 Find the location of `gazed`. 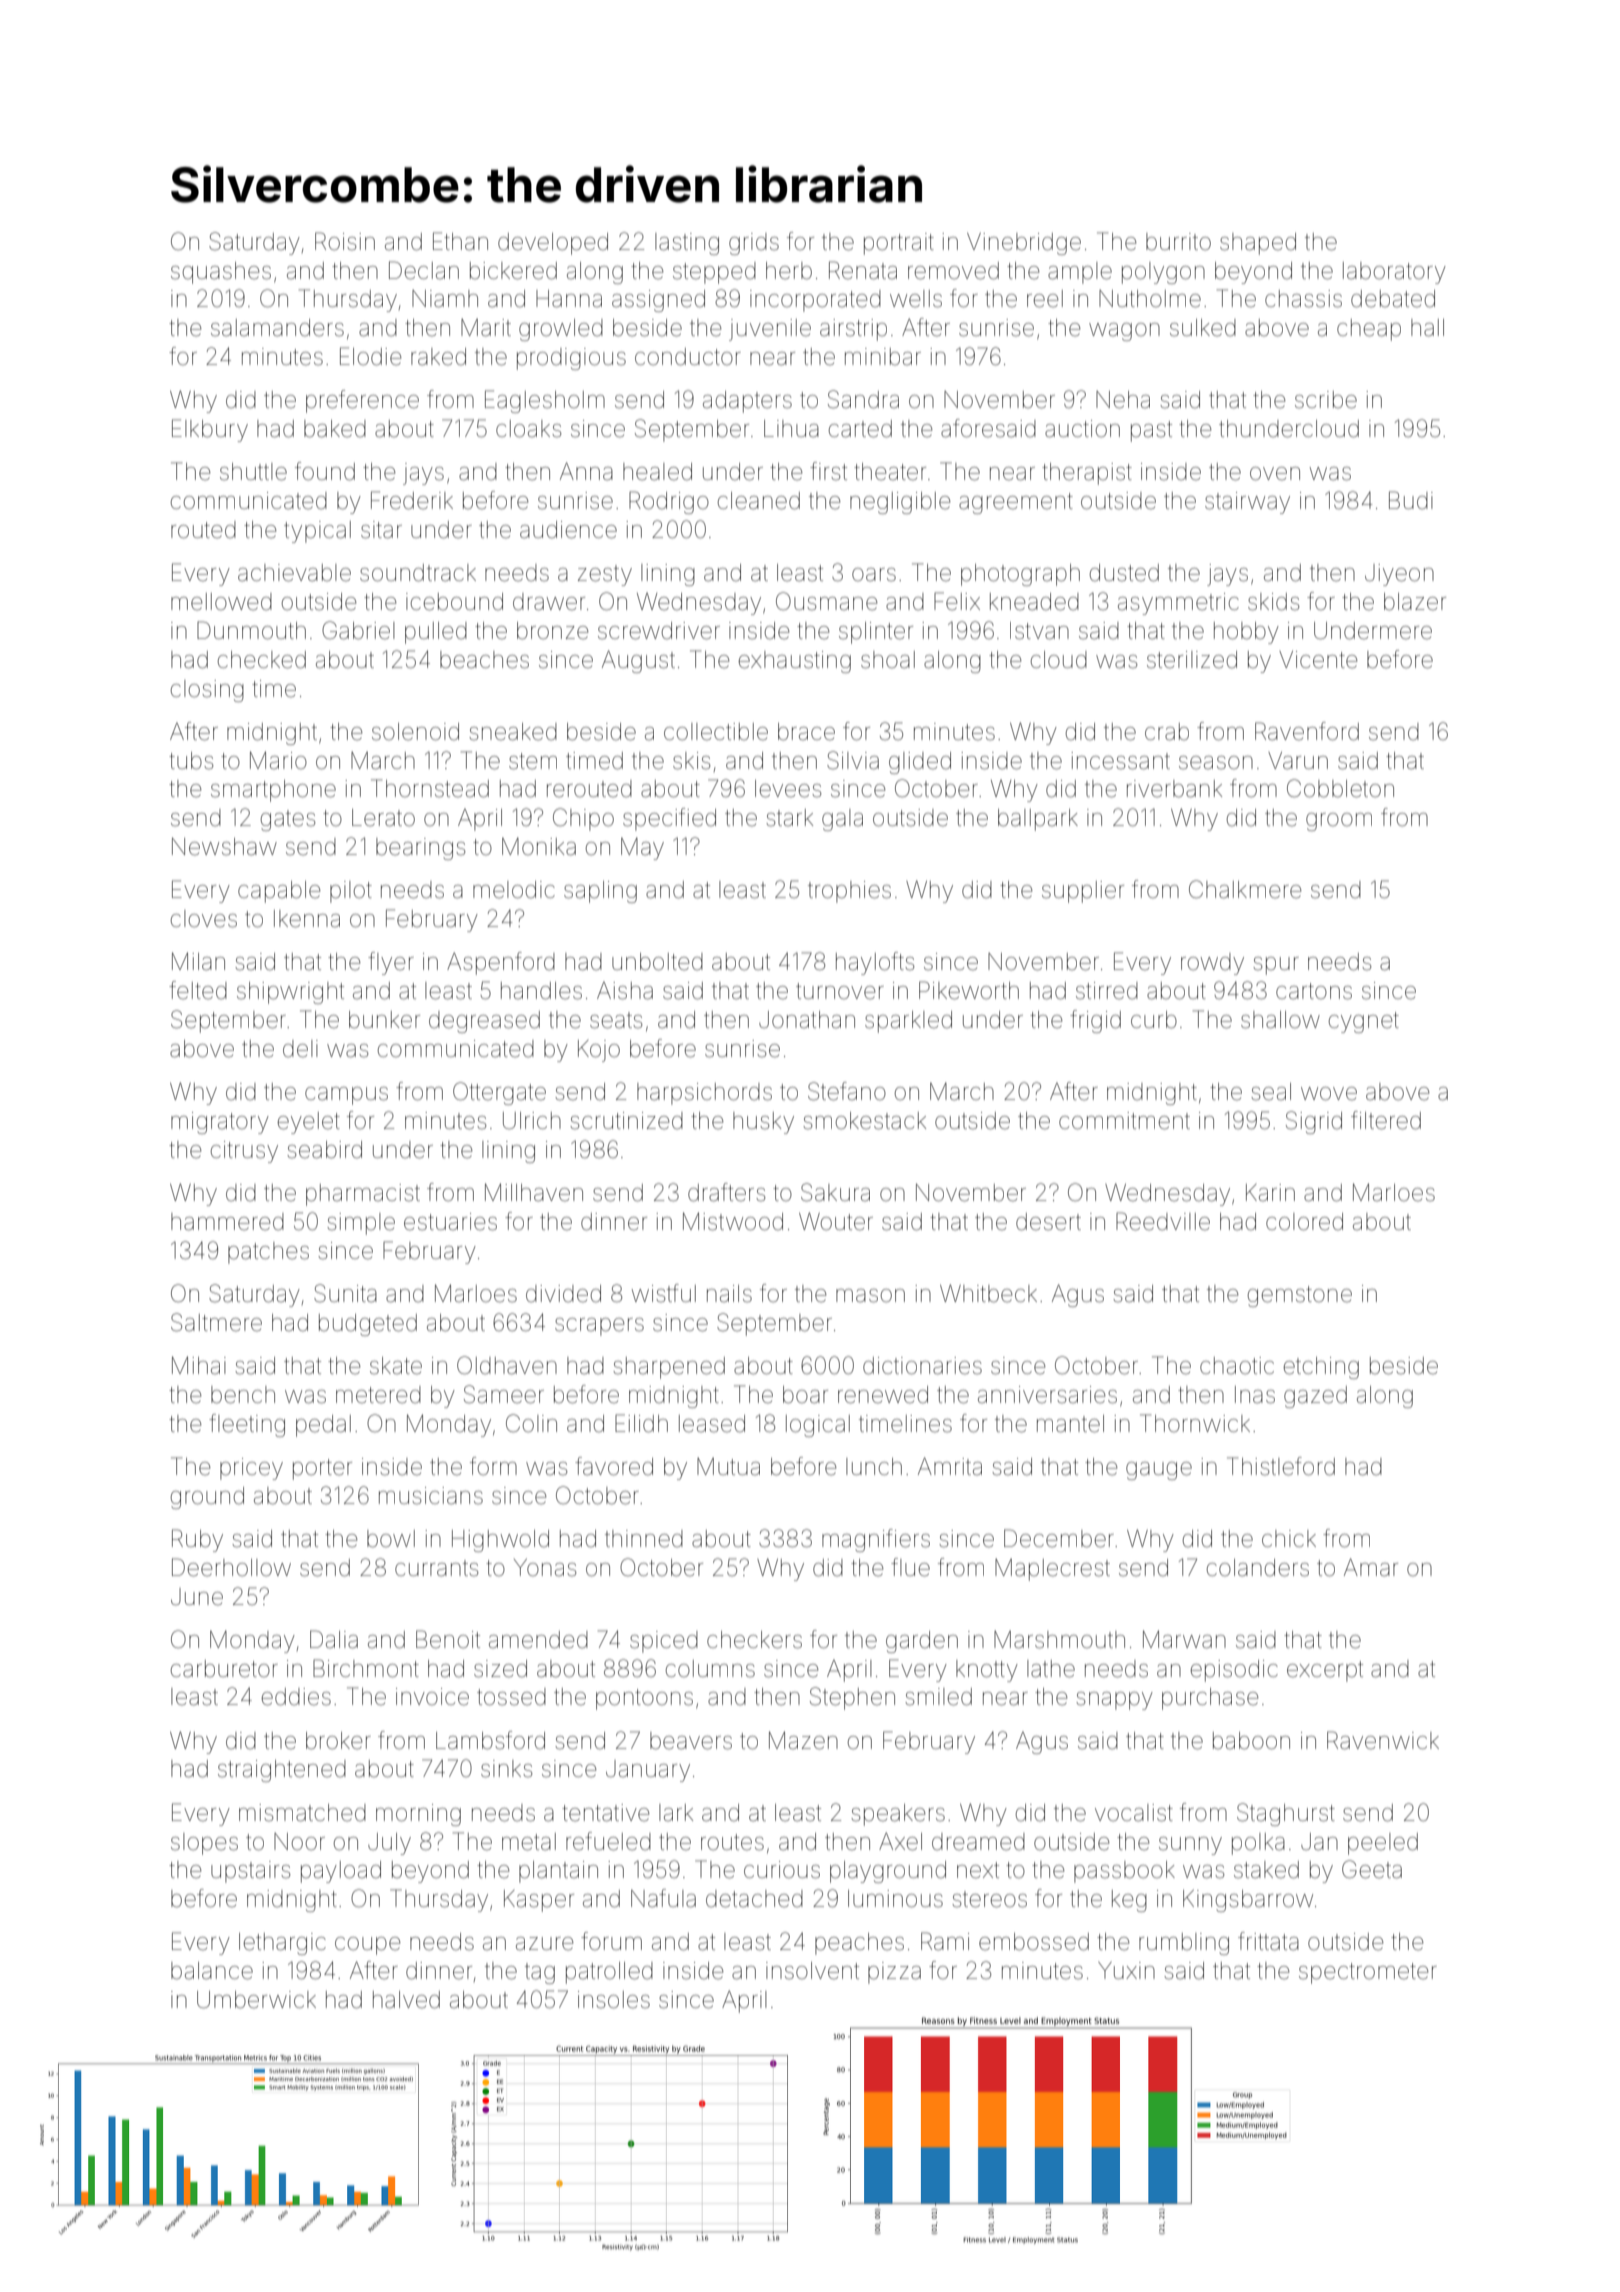

gazed is located at coordinates (1315, 1397).
